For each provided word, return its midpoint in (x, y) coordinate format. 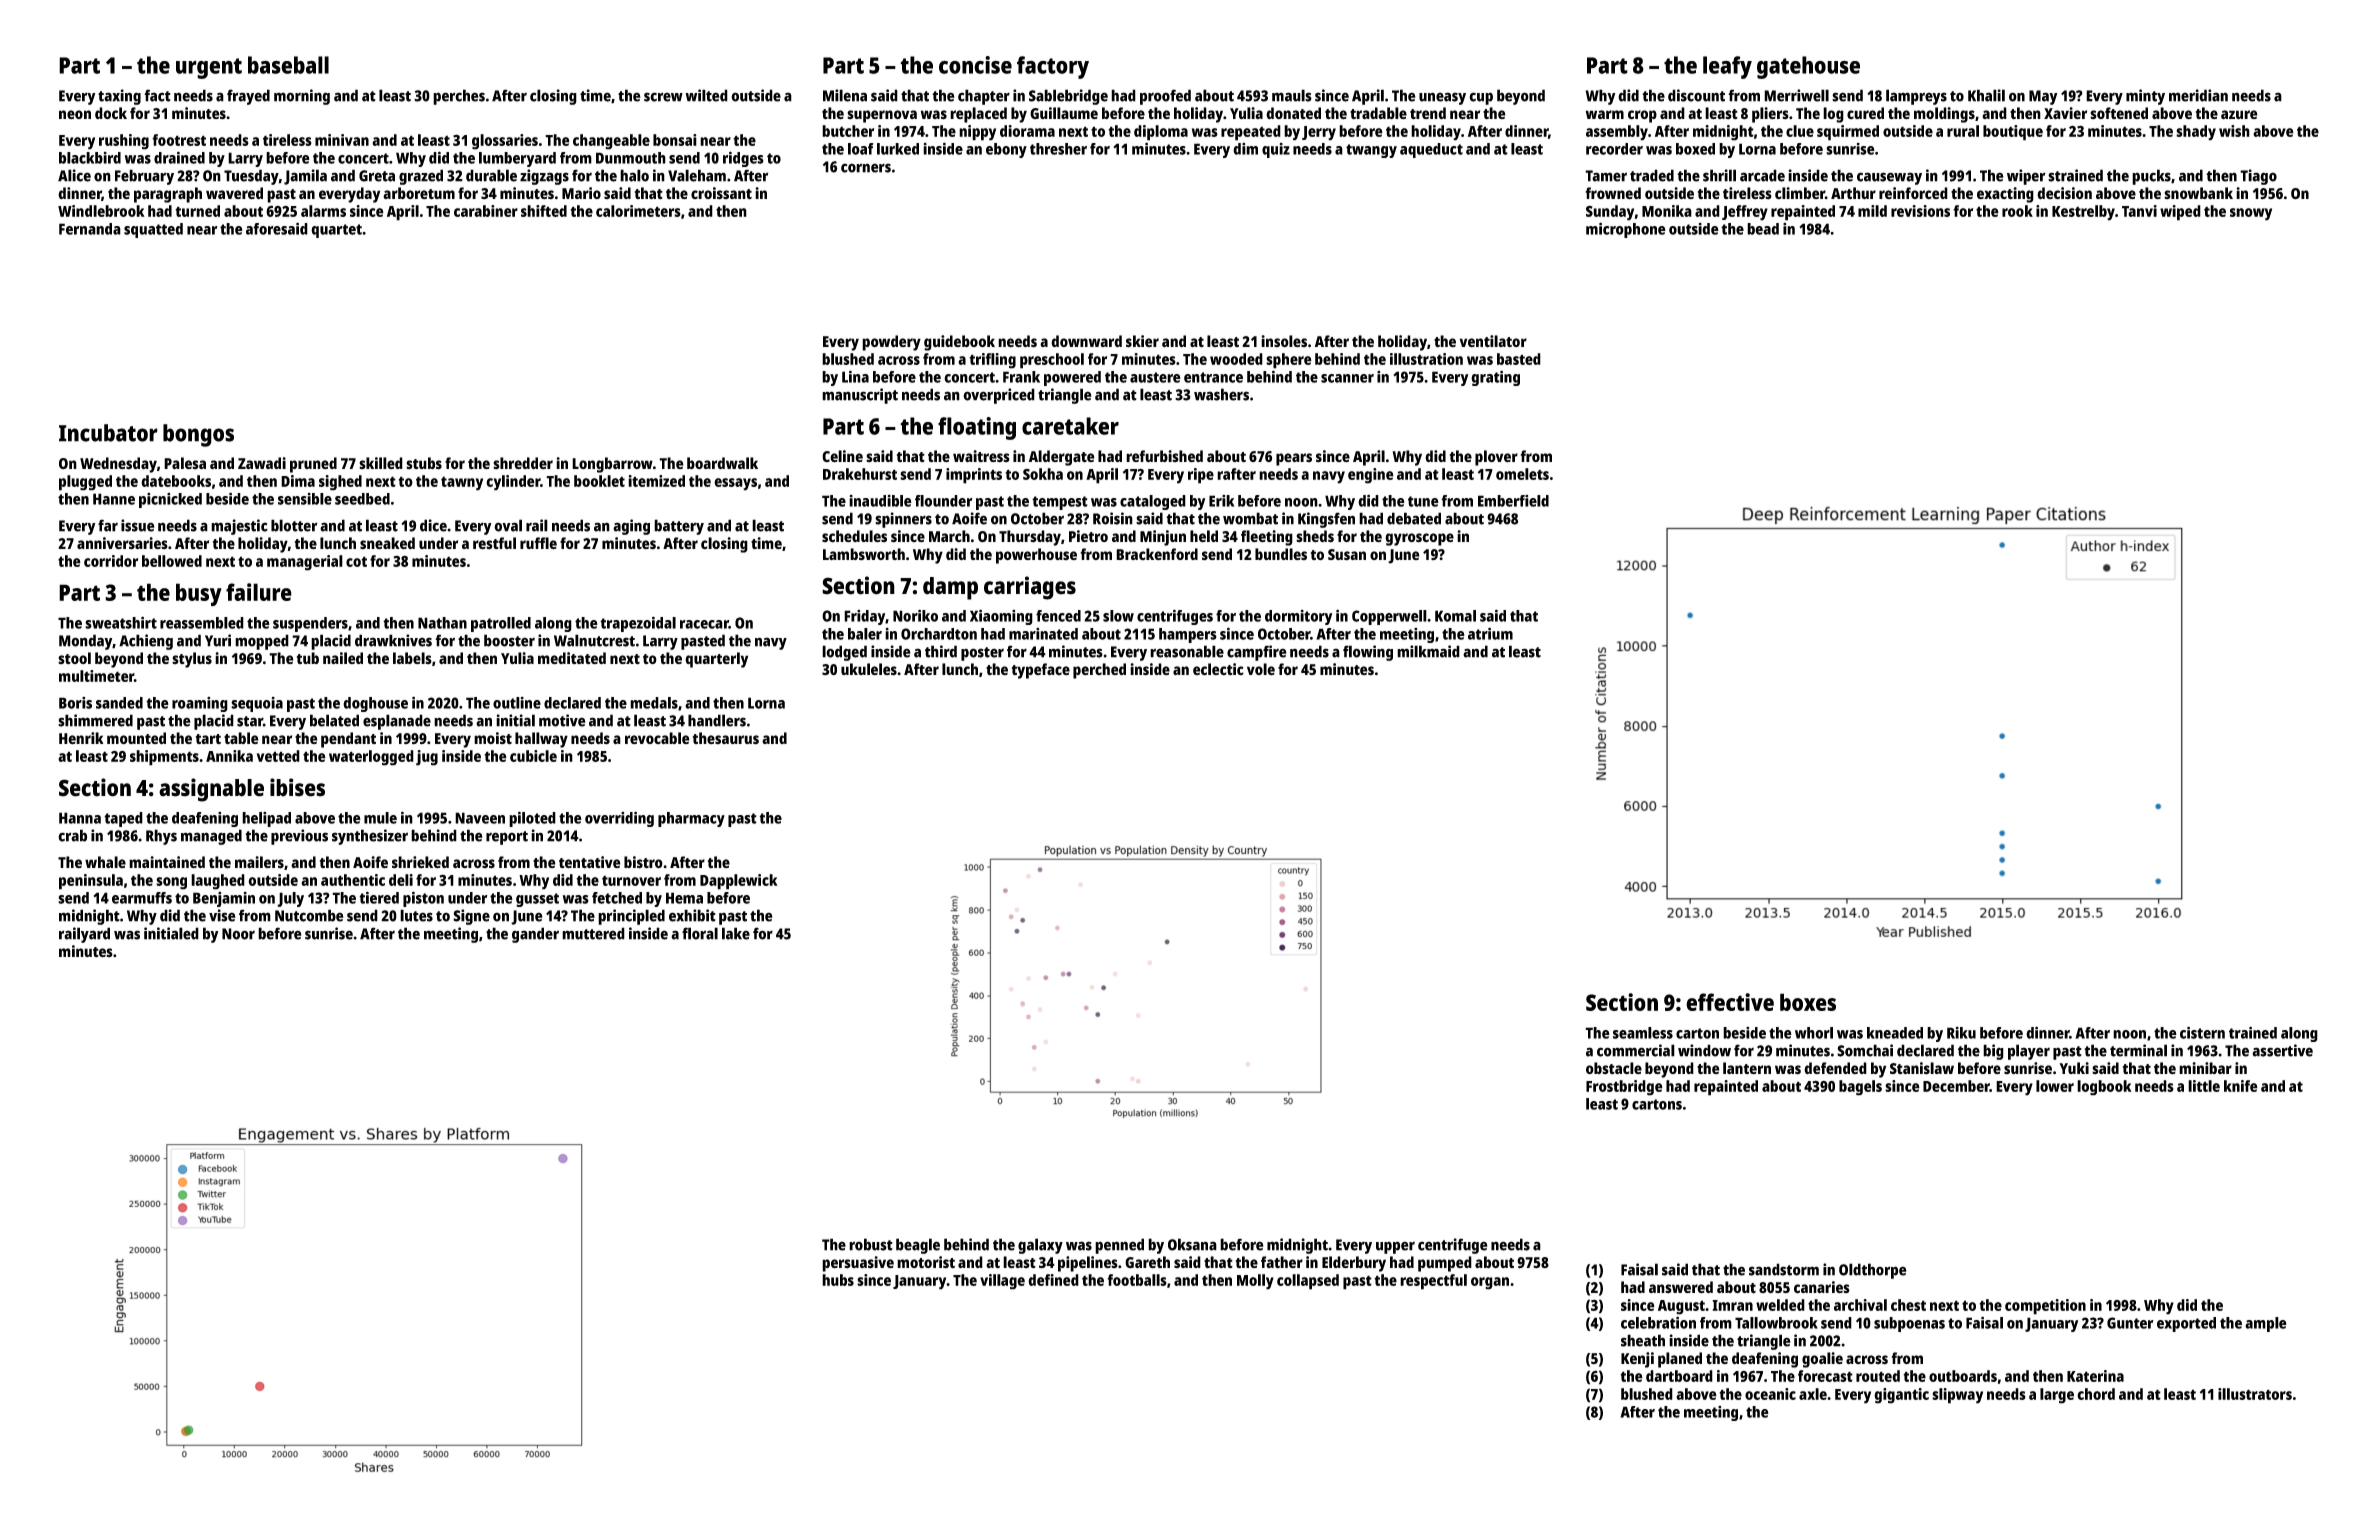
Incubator (108, 433)
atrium (1490, 633)
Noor (238, 934)
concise (975, 65)
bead (1763, 229)
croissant (721, 193)
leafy (1727, 67)
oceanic (1770, 1394)
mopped (262, 642)
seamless (1643, 1033)
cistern (2202, 1032)
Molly (1255, 1282)
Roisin (1113, 518)
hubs (838, 1280)
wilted (706, 95)
